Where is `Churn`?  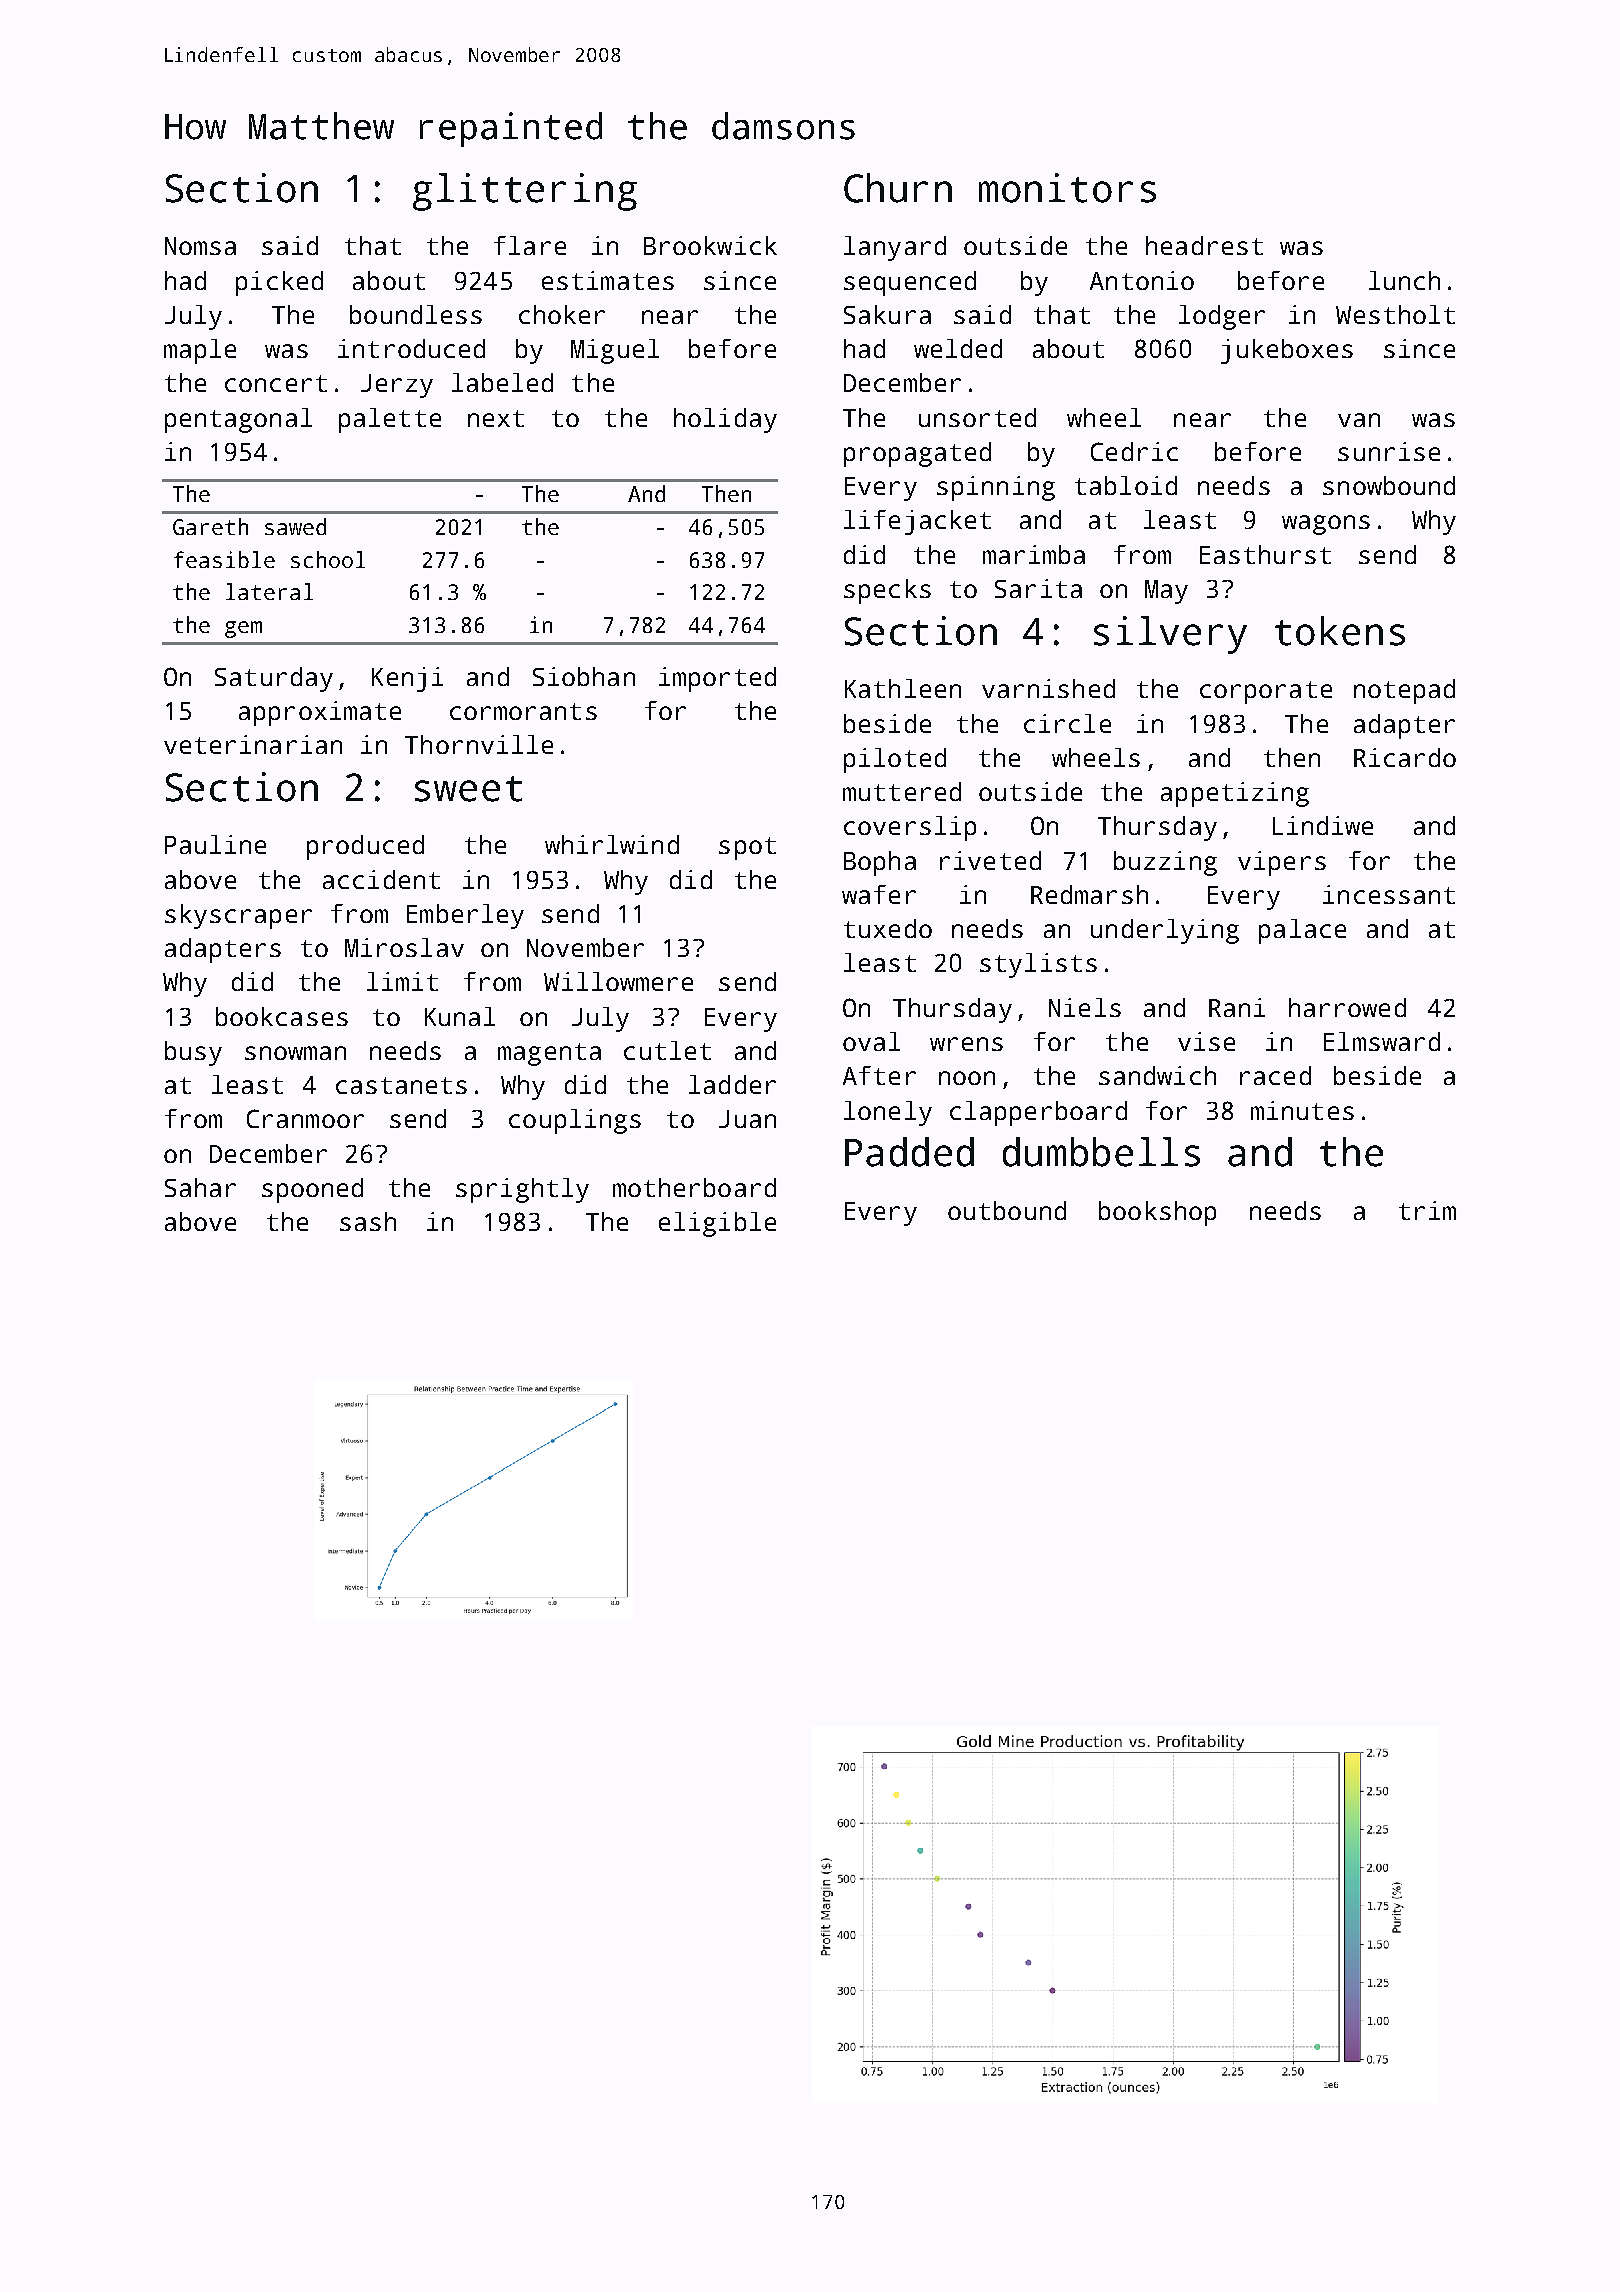 Churn is located at coordinates (898, 188).
